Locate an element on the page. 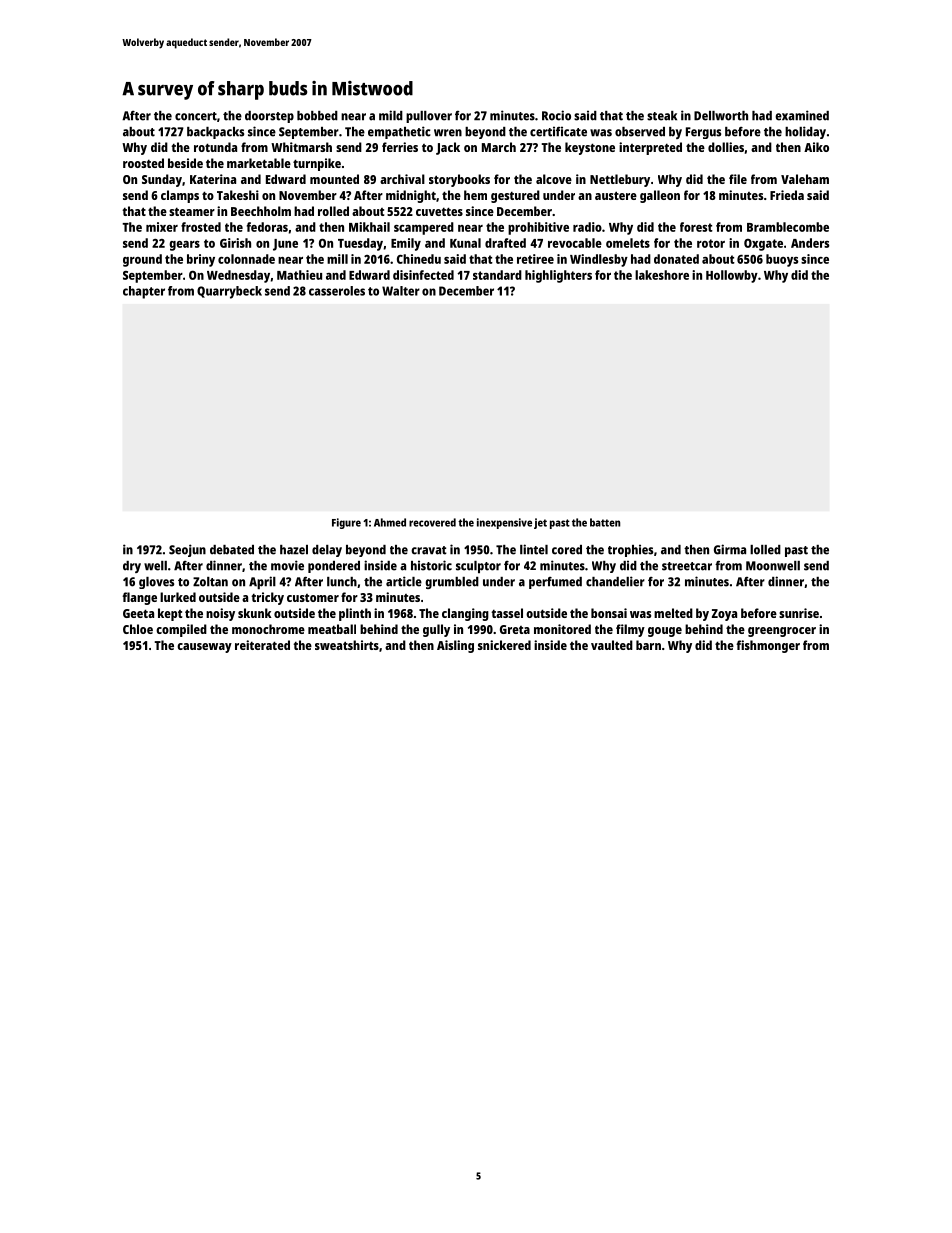  gully is located at coordinates (436, 630).
